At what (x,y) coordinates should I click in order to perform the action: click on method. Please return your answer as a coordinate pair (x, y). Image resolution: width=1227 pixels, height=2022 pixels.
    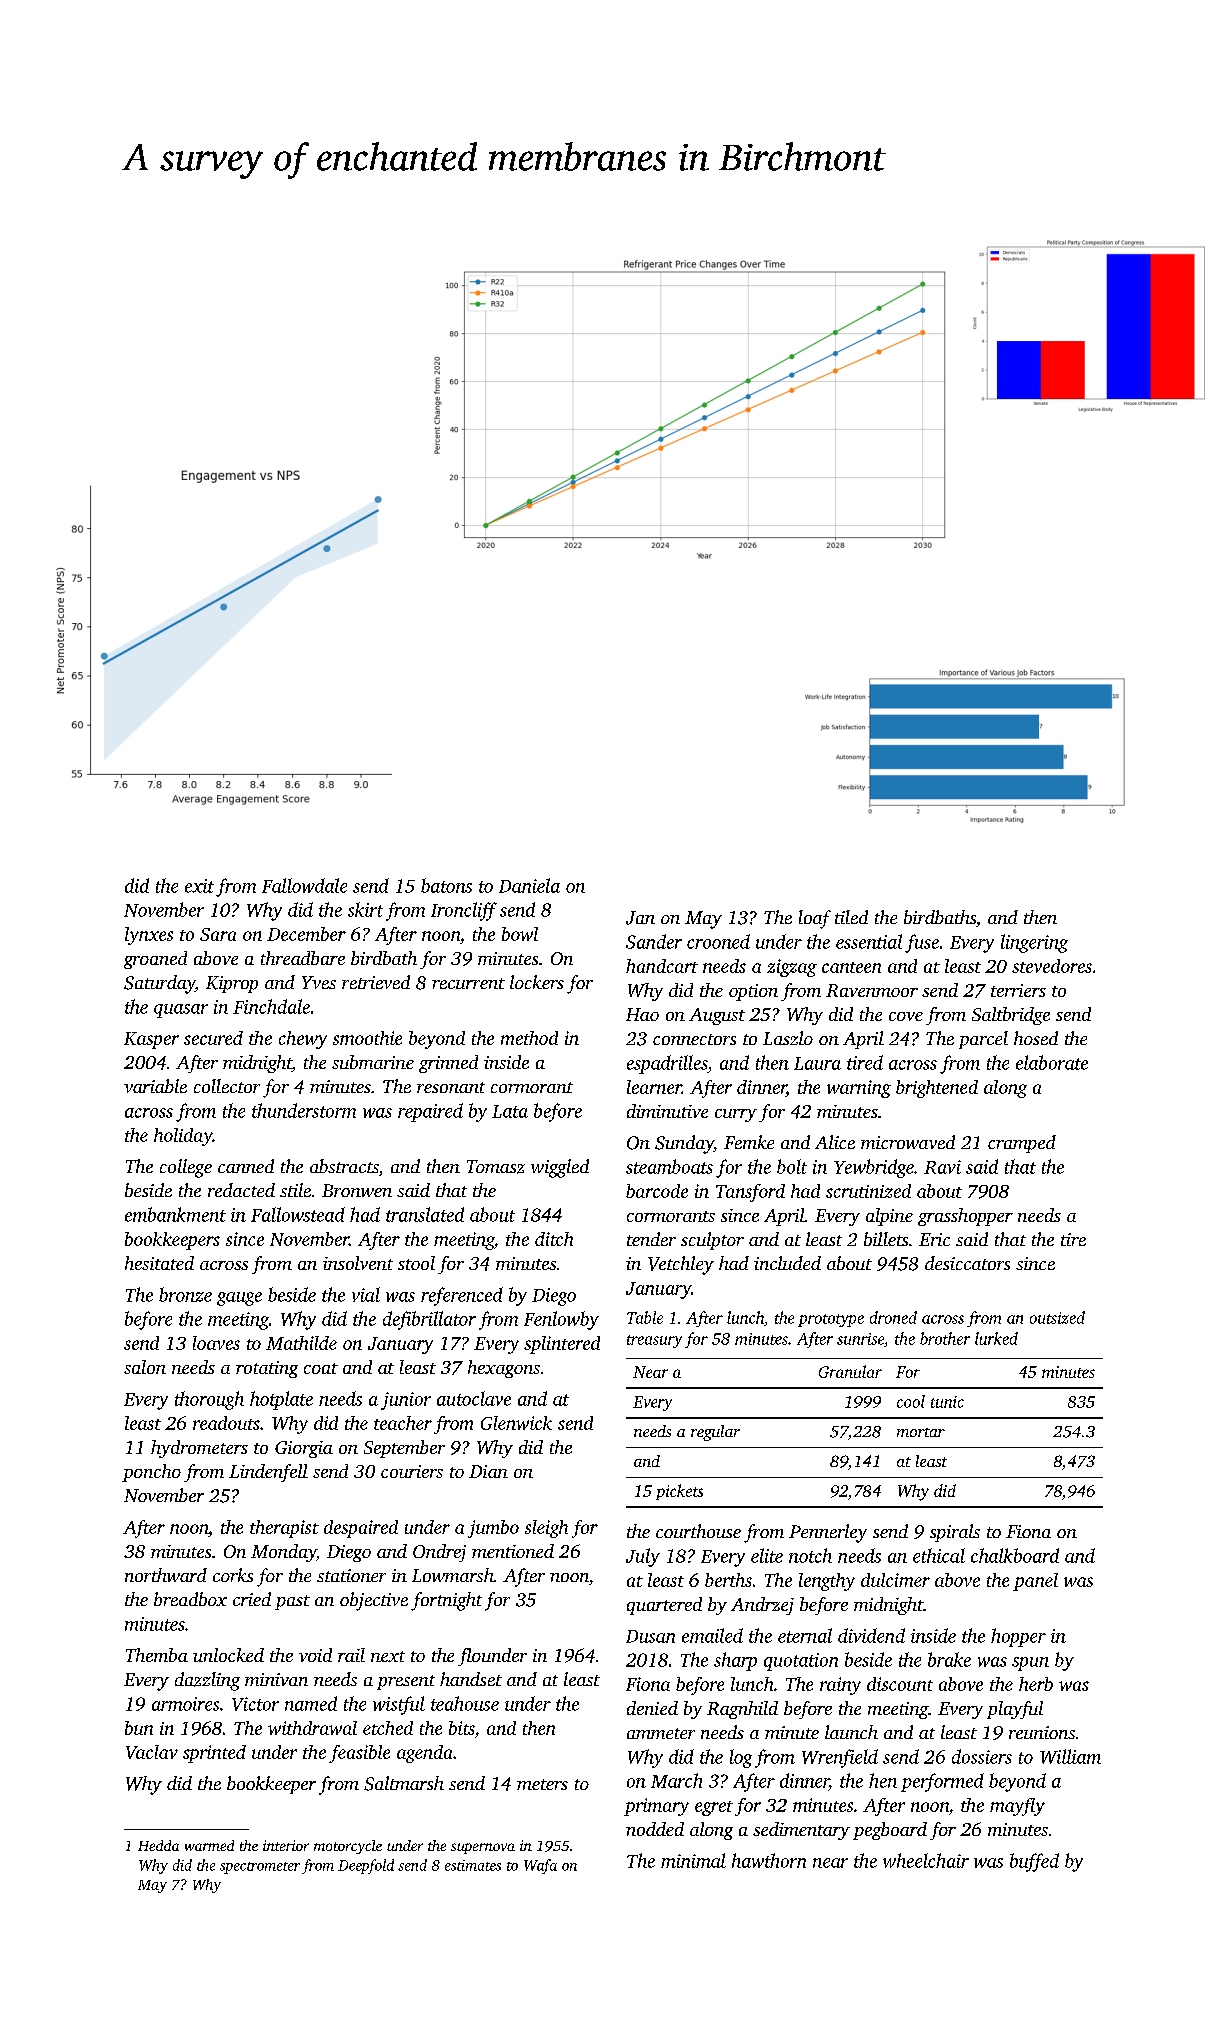
    Looking at the image, I should click on (529, 1038).
